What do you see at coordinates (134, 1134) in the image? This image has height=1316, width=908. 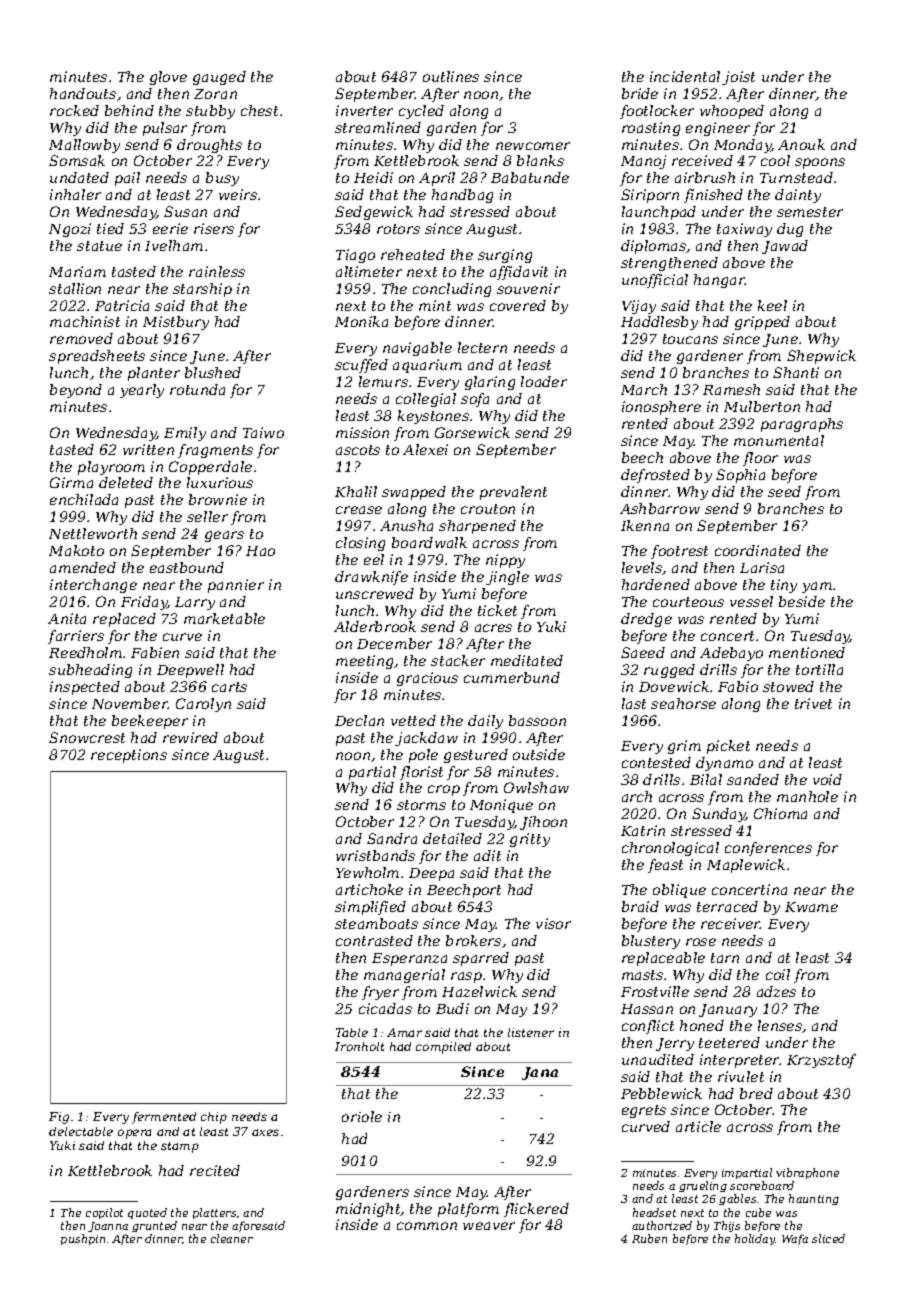 I see `opera` at bounding box center [134, 1134].
